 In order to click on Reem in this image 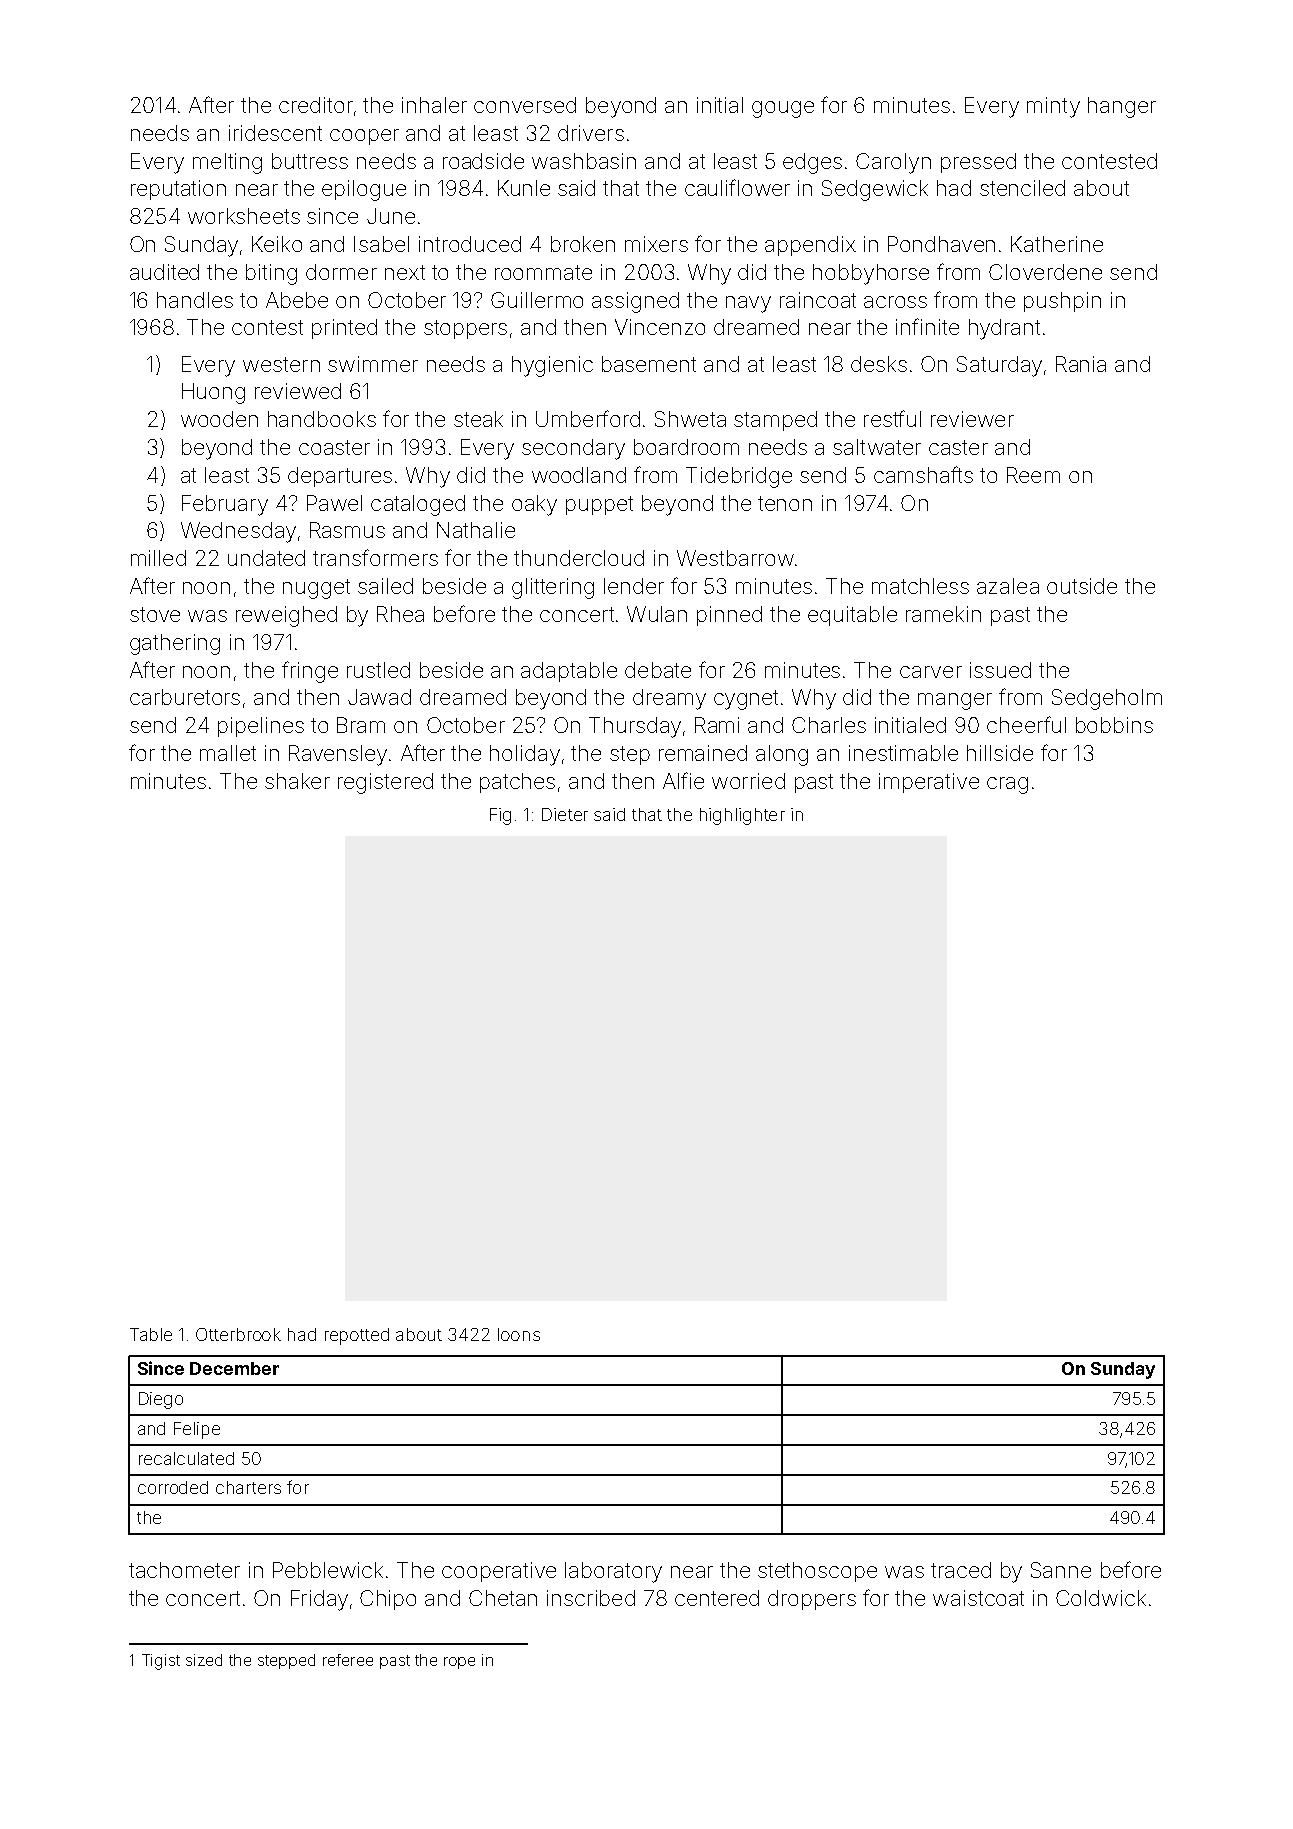, I will do `click(1033, 475)`.
